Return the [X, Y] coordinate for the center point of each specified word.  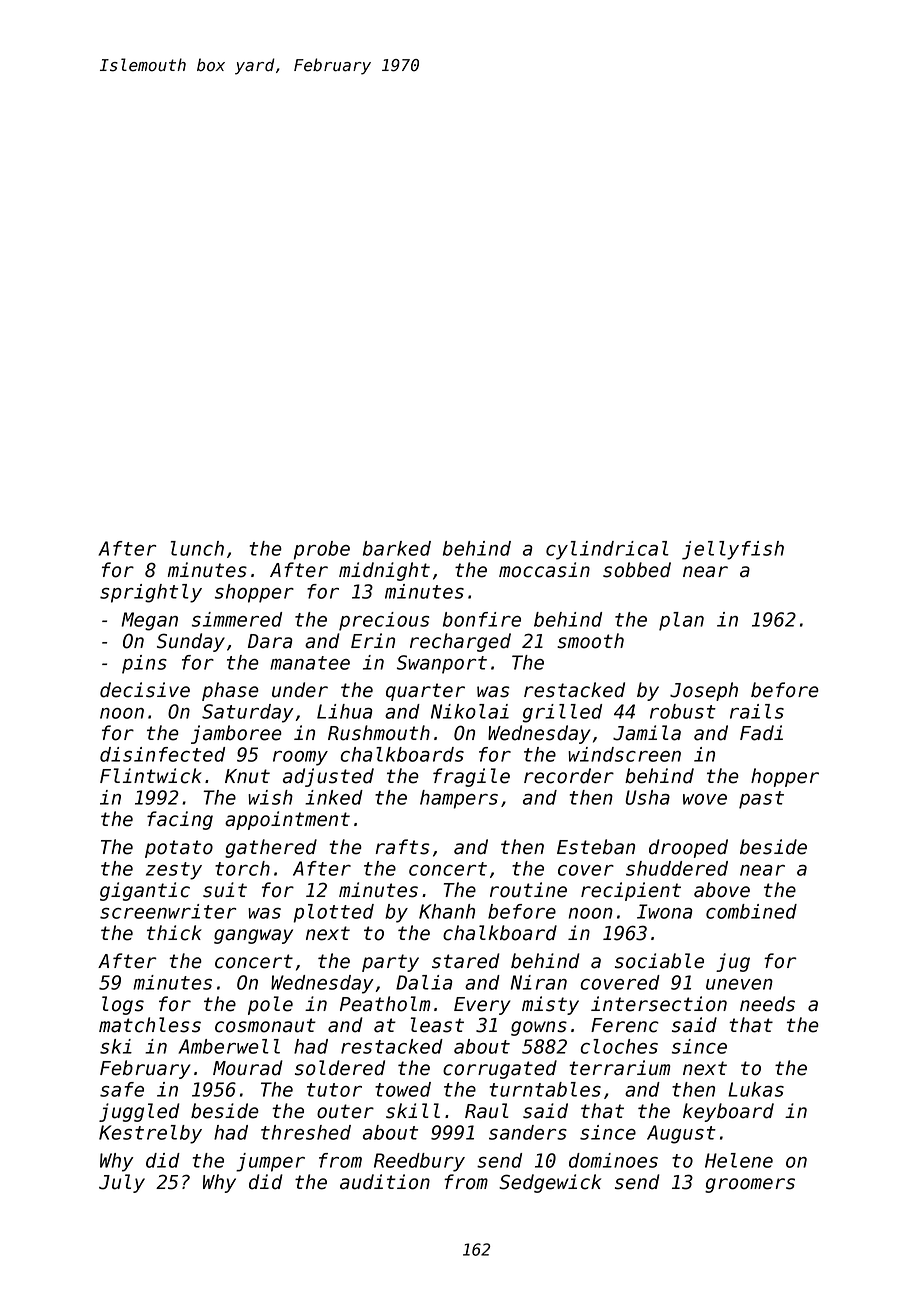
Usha [647, 797]
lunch [197, 548]
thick [174, 933]
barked [397, 548]
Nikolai [470, 711]
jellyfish [733, 550]
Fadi [761, 733]
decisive [145, 690]
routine [528, 890]
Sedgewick [550, 1183]
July [122, 1183]
